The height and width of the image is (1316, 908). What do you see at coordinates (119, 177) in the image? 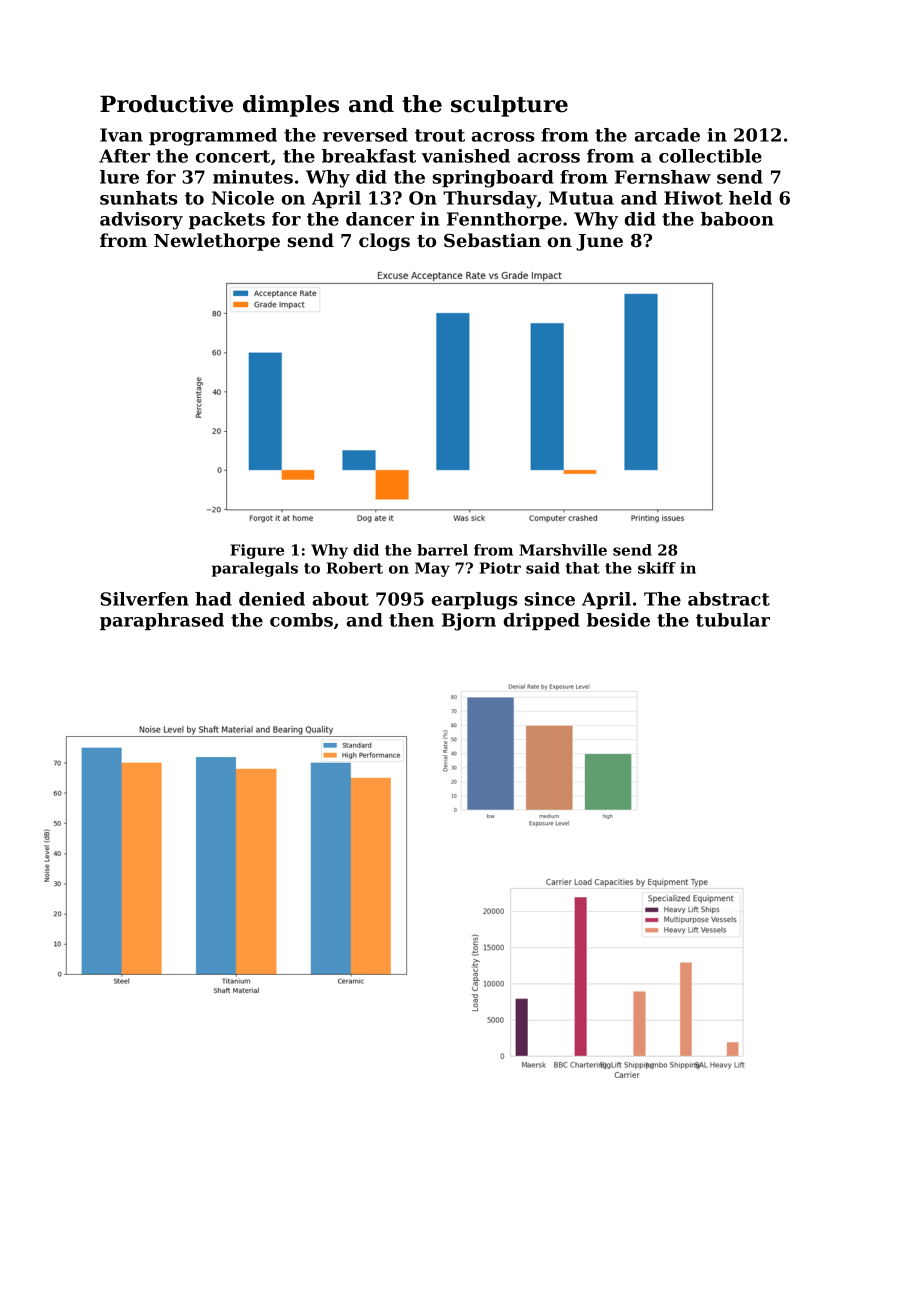
I see `lure` at bounding box center [119, 177].
